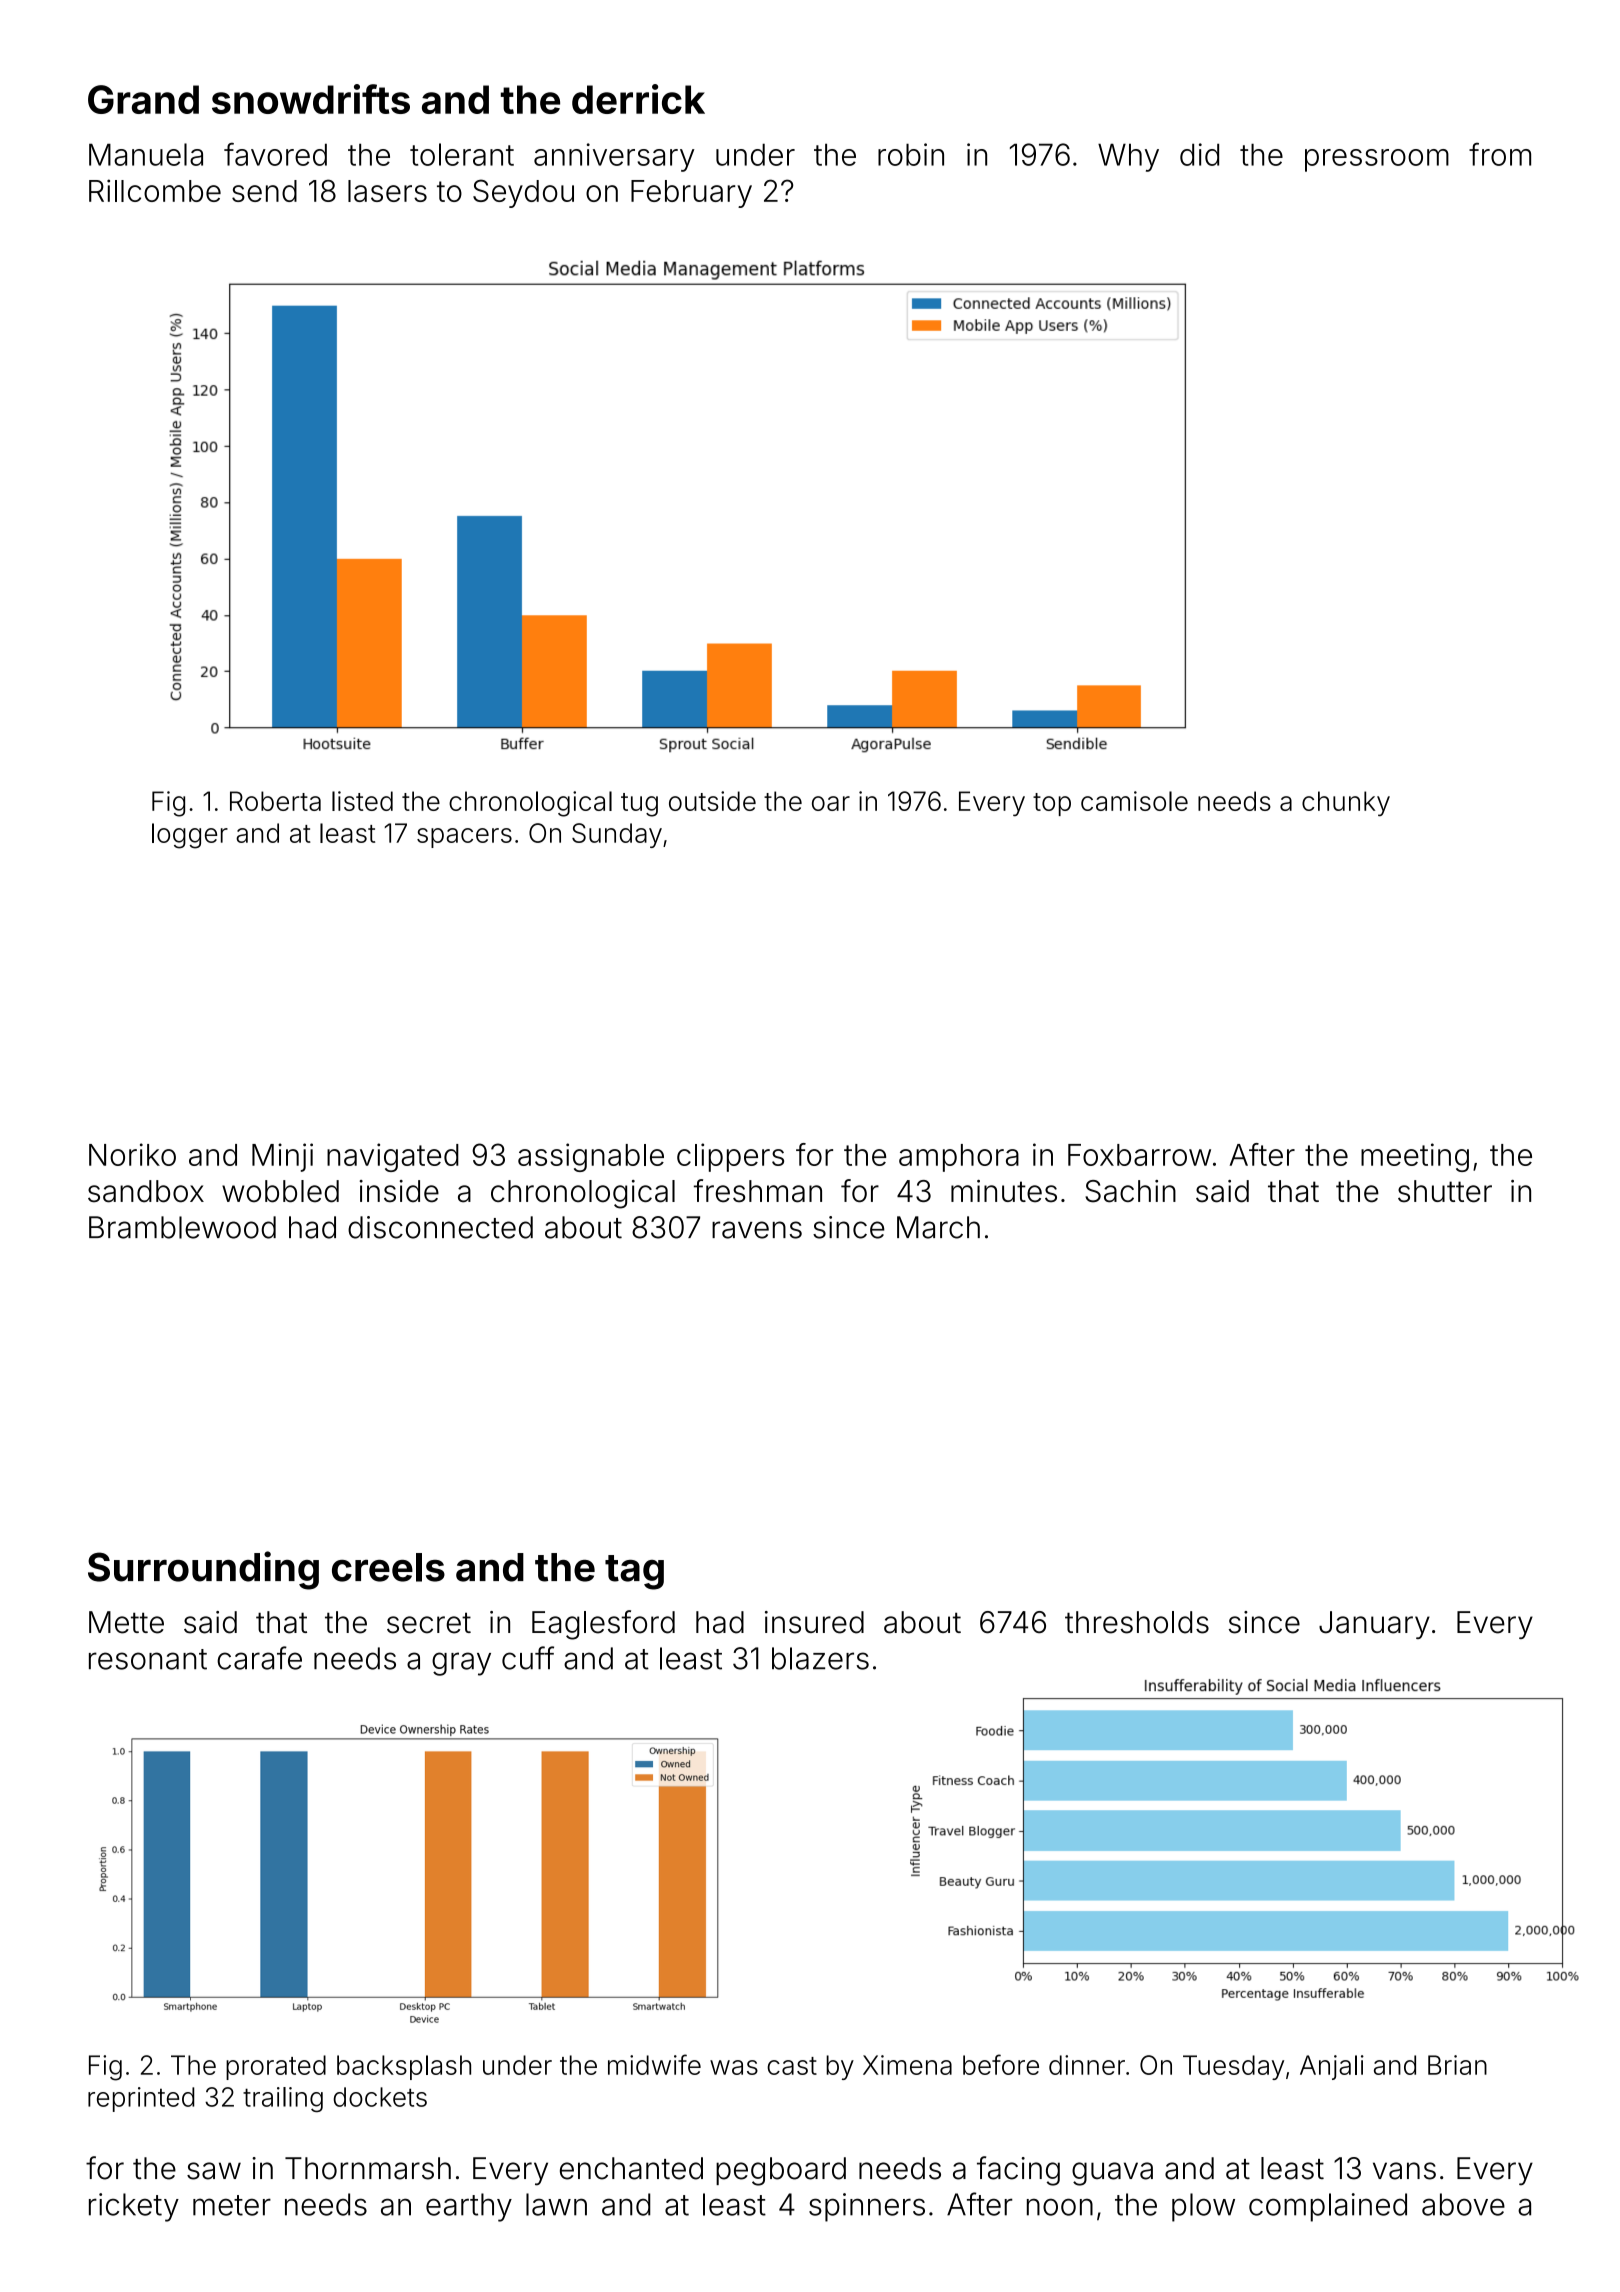  Describe the element at coordinates (1128, 157) in the screenshot. I see `Why` at that location.
